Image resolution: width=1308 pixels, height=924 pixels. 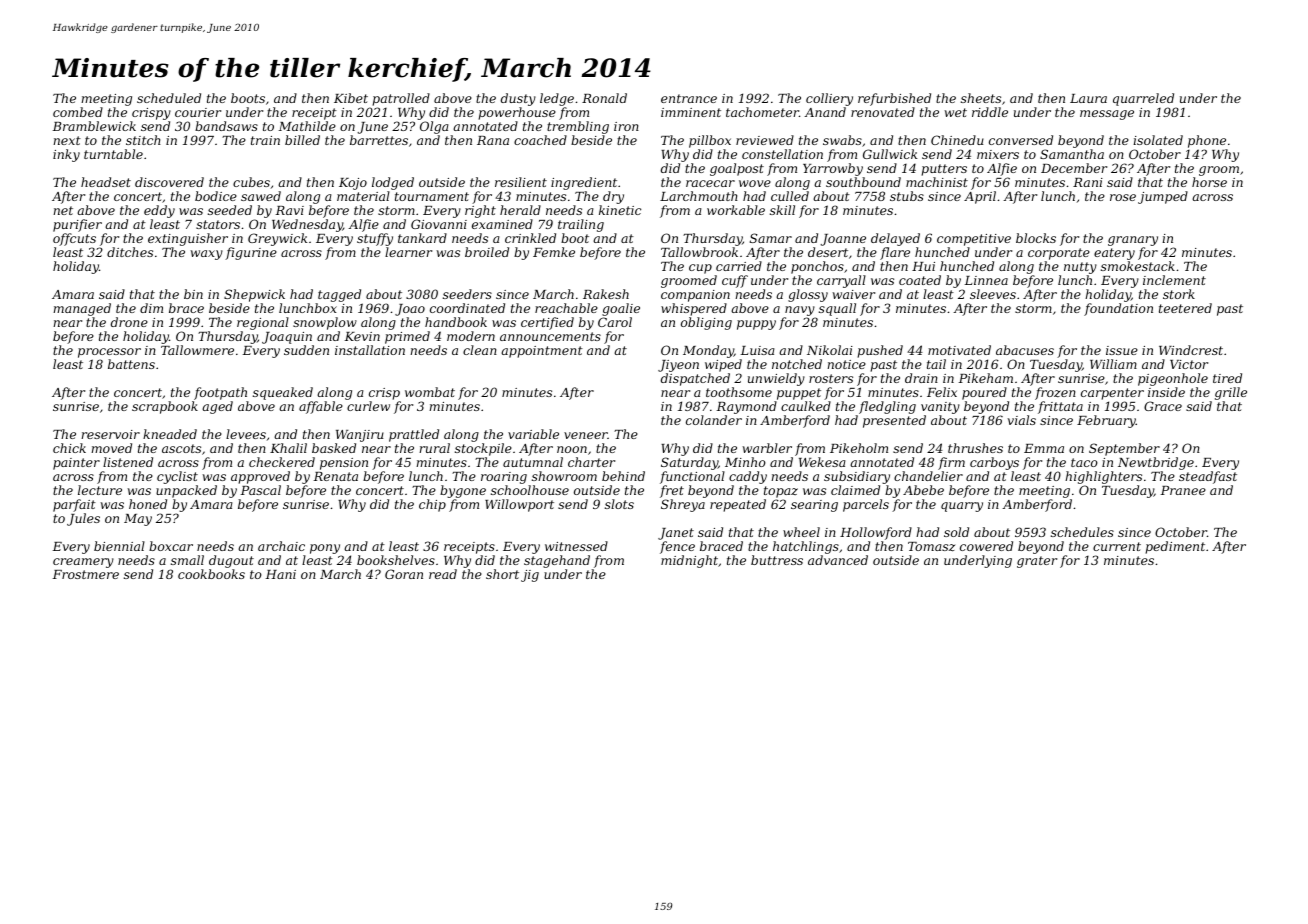 I want to click on archaic, so click(x=281, y=546).
